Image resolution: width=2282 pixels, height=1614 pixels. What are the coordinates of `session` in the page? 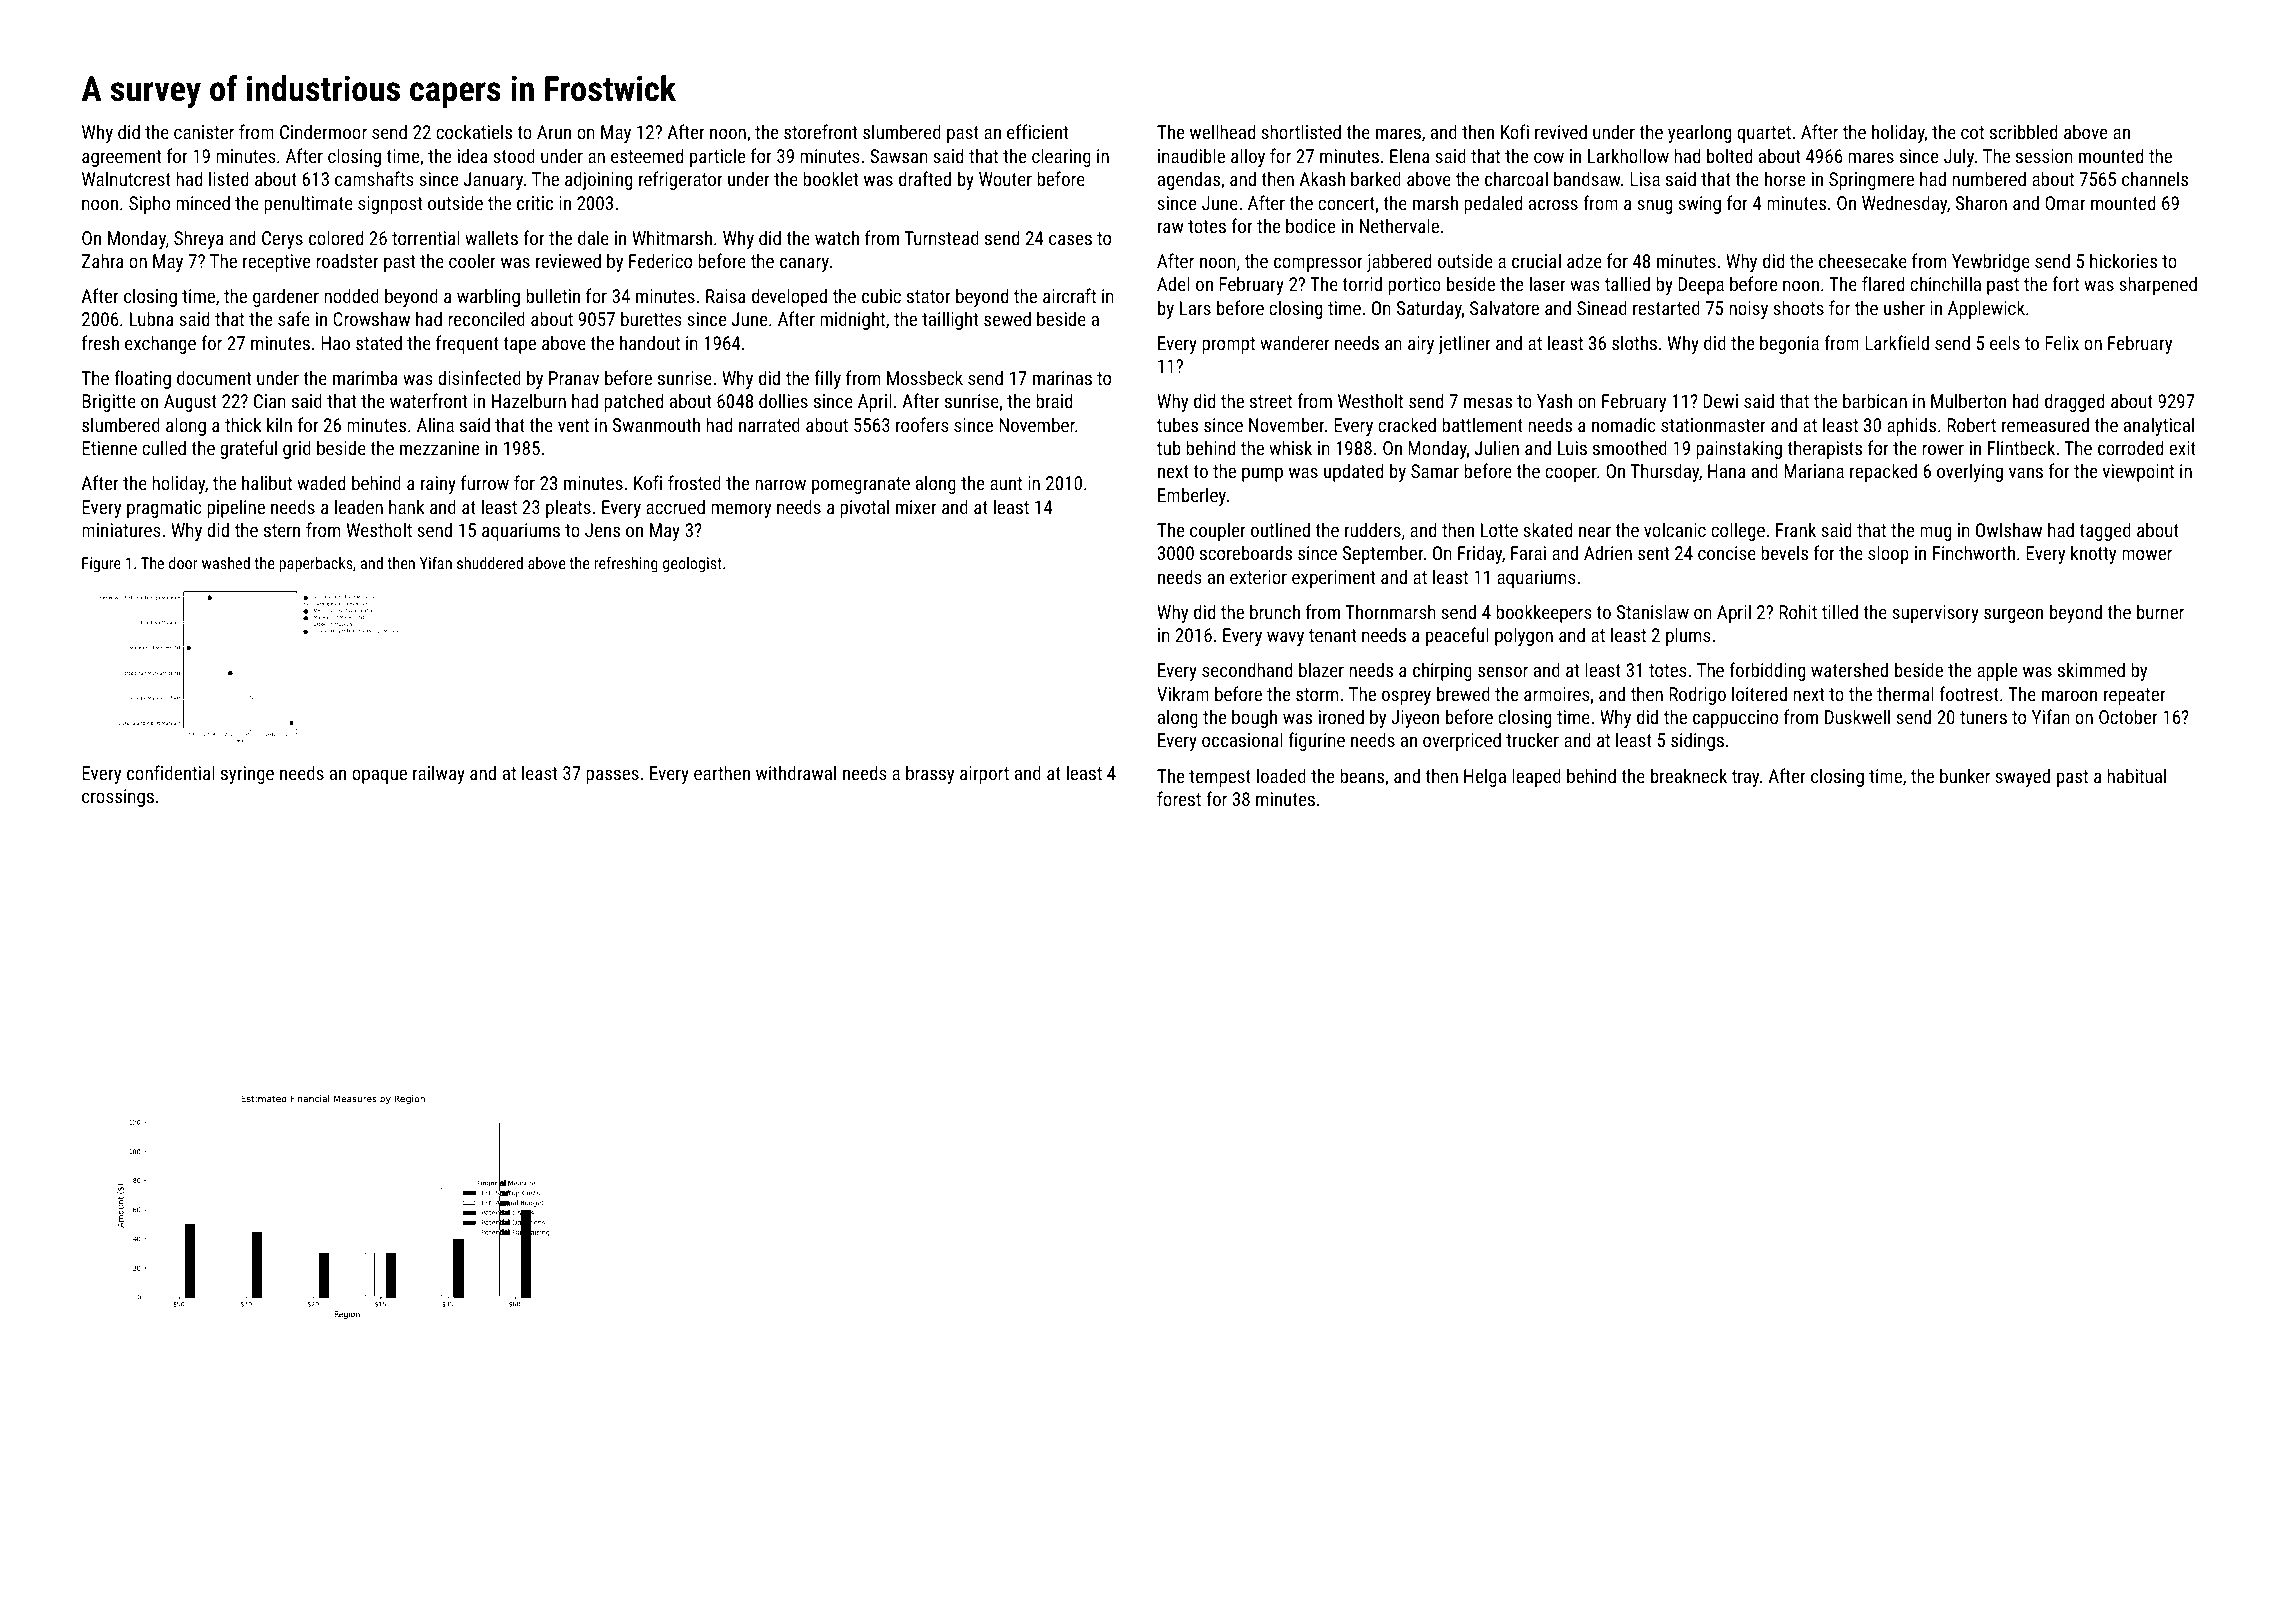 It's located at (2044, 156).
